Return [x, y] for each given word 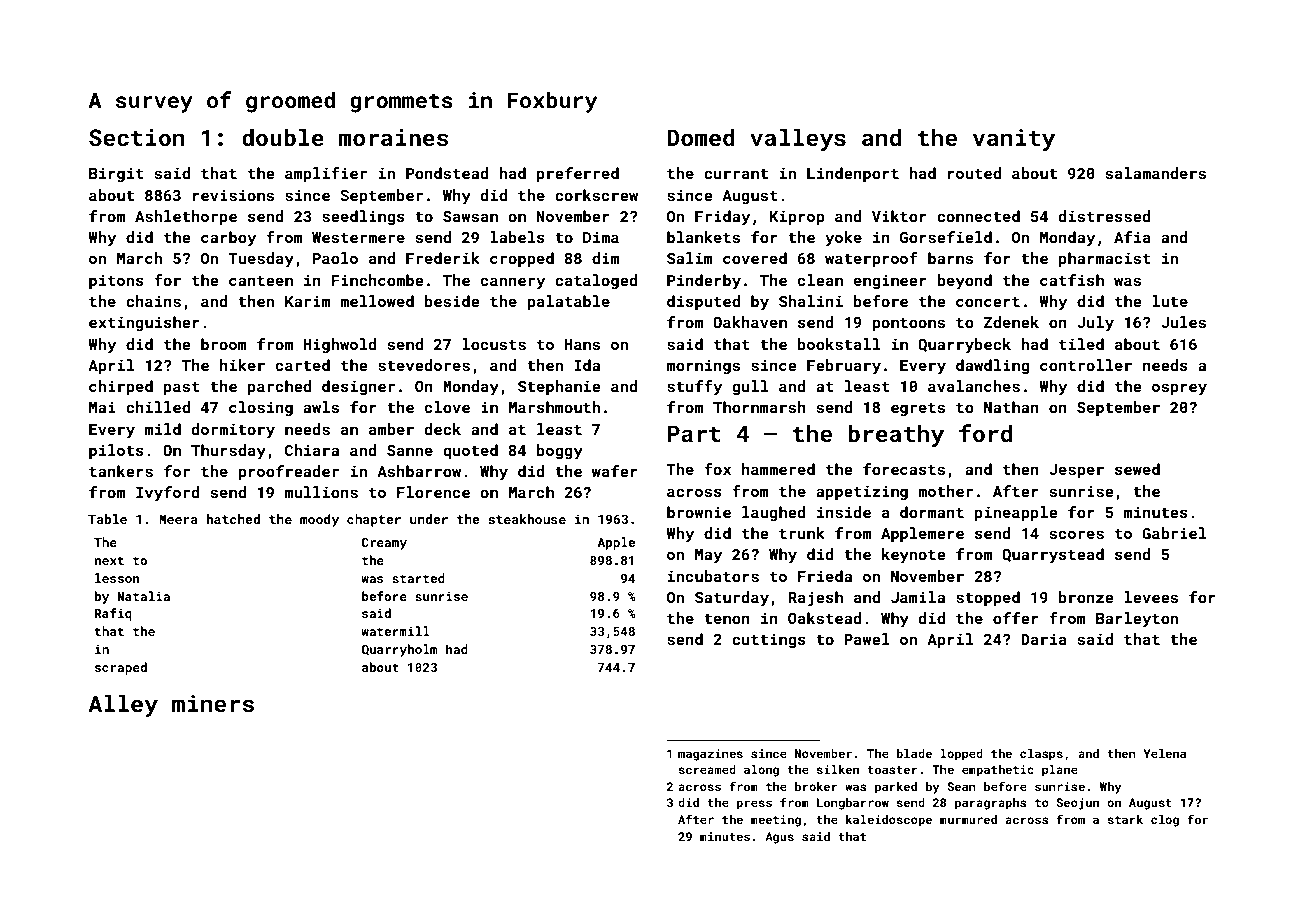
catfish [1072, 280]
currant [736, 174]
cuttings [769, 640]
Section [137, 137]
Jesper [1076, 471]
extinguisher [144, 323]
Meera [178, 519]
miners [213, 703]
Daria [1044, 639]
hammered [778, 469]
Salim [690, 258]
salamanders [1155, 173]
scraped [121, 668]
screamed [707, 769]
